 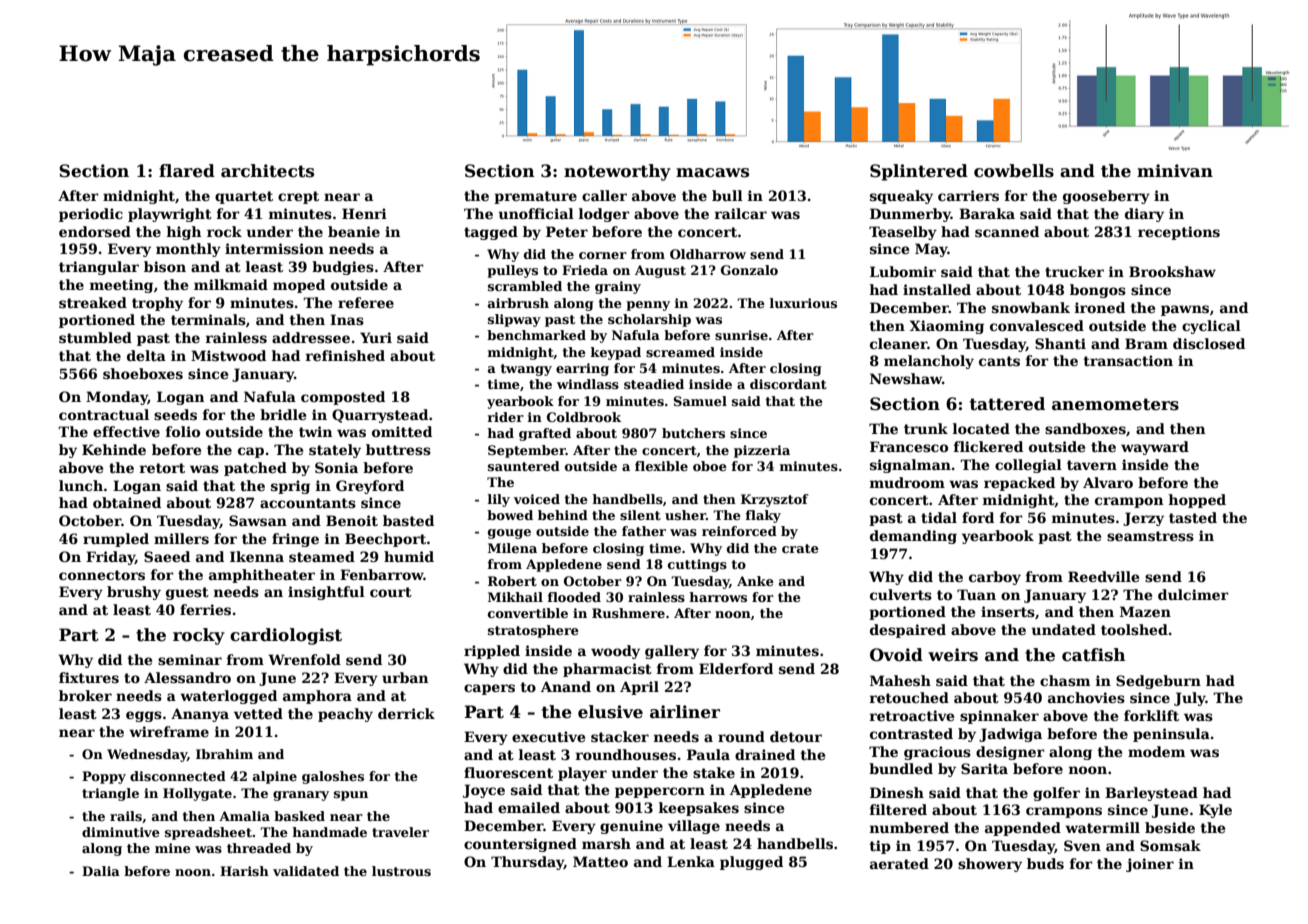 I want to click on plugged, so click(x=751, y=863).
